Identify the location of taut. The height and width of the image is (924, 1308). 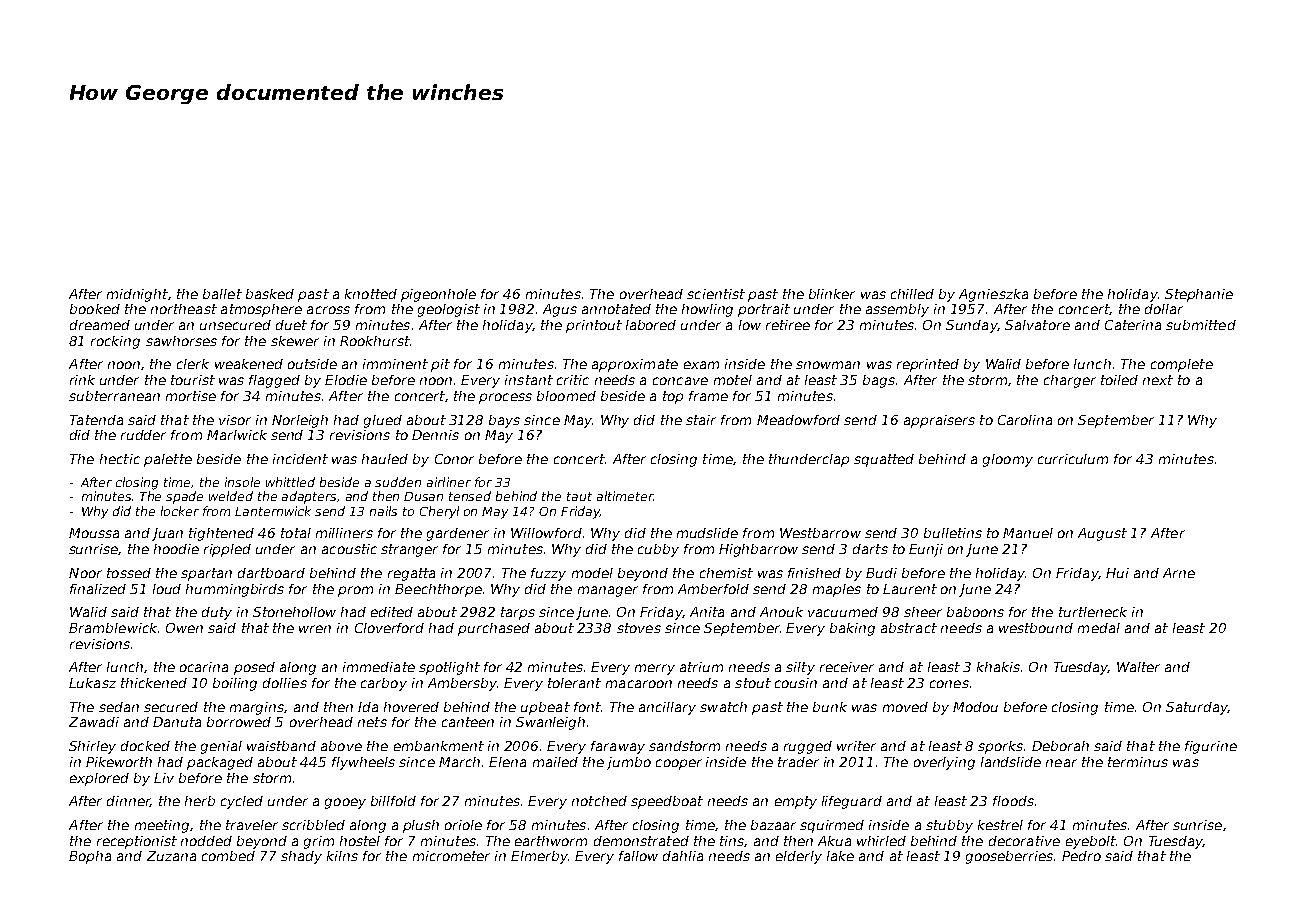
(579, 496).
